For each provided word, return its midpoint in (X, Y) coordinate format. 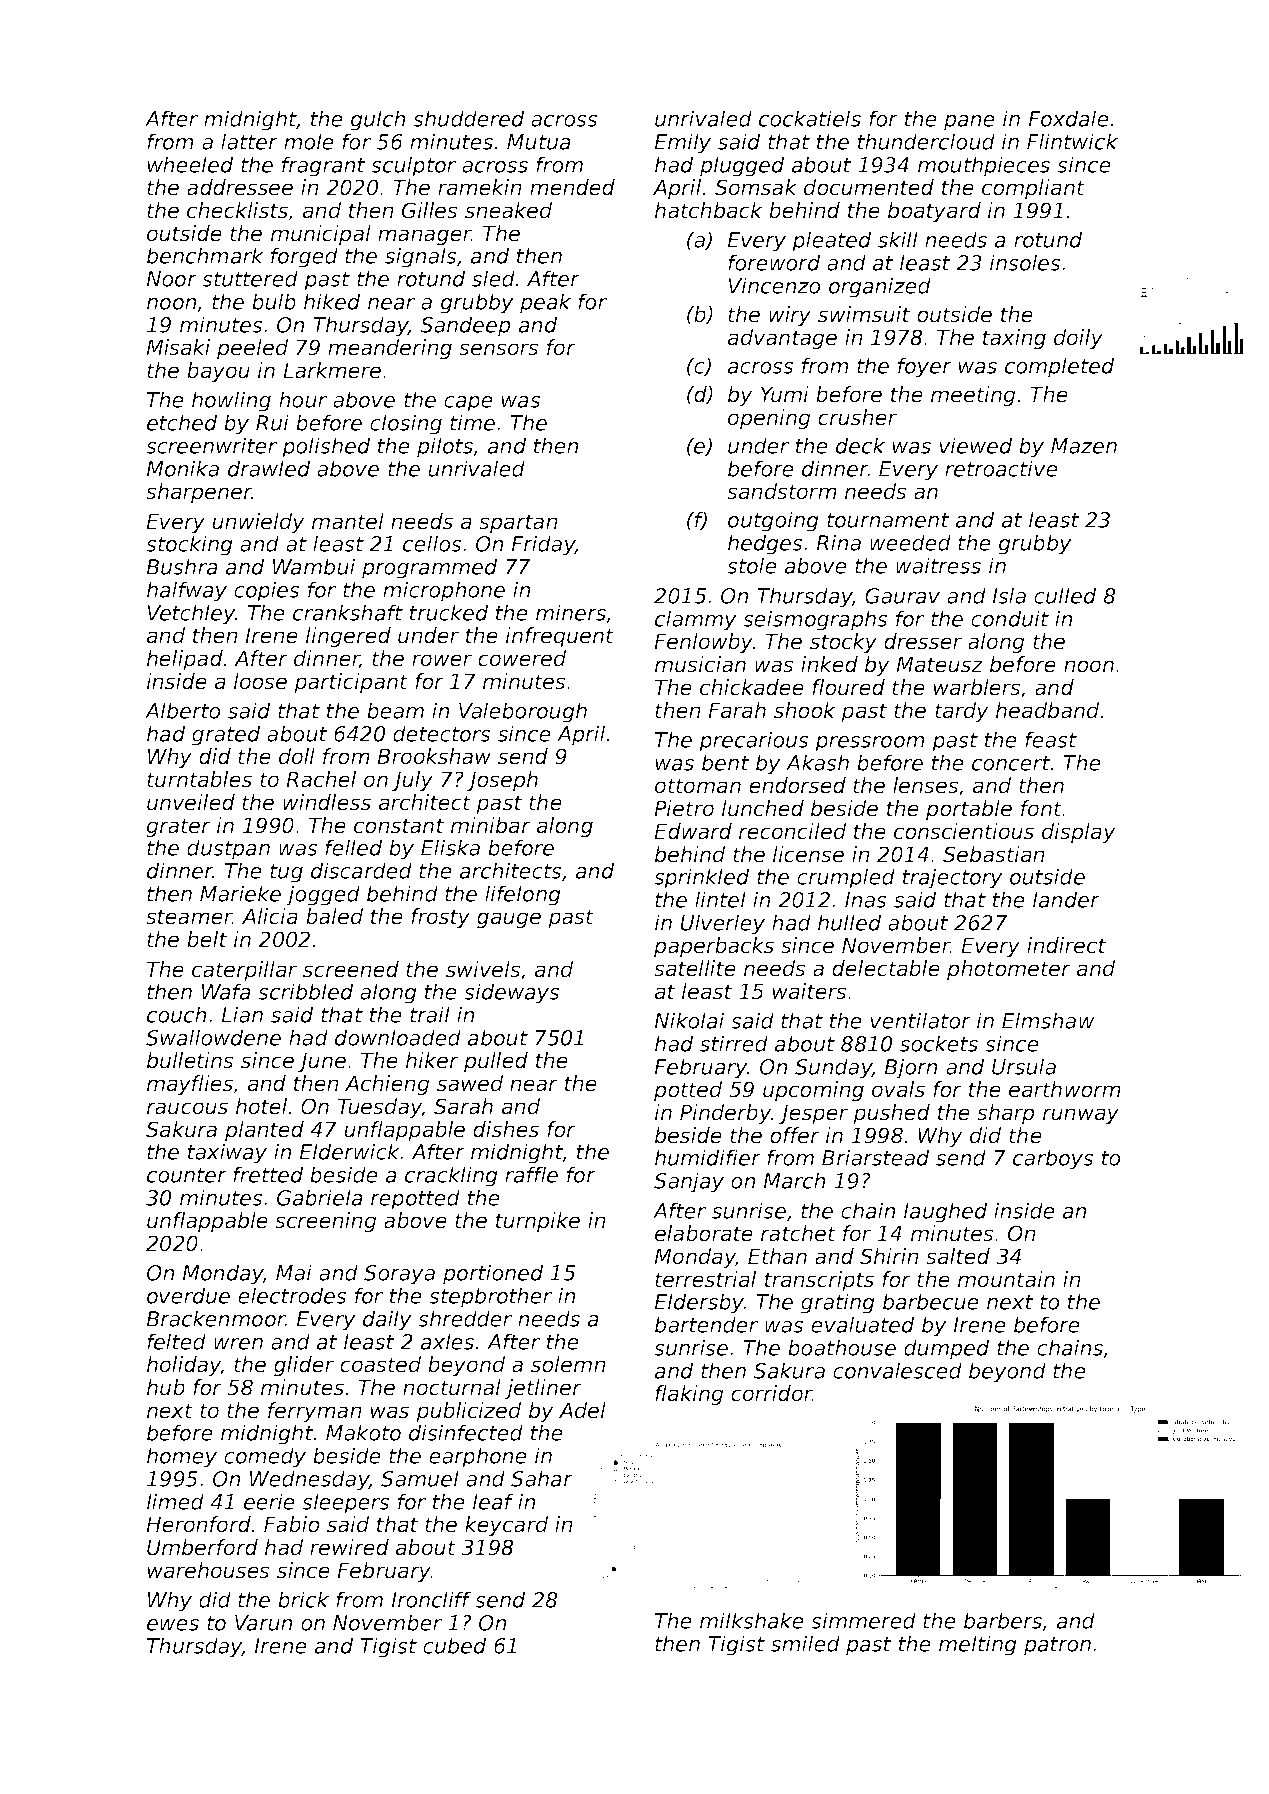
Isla (1009, 595)
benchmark (205, 255)
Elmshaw (1048, 1020)
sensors (499, 349)
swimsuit (864, 314)
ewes (173, 1625)
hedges (765, 544)
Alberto (183, 710)
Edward (693, 831)
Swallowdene (213, 1037)
